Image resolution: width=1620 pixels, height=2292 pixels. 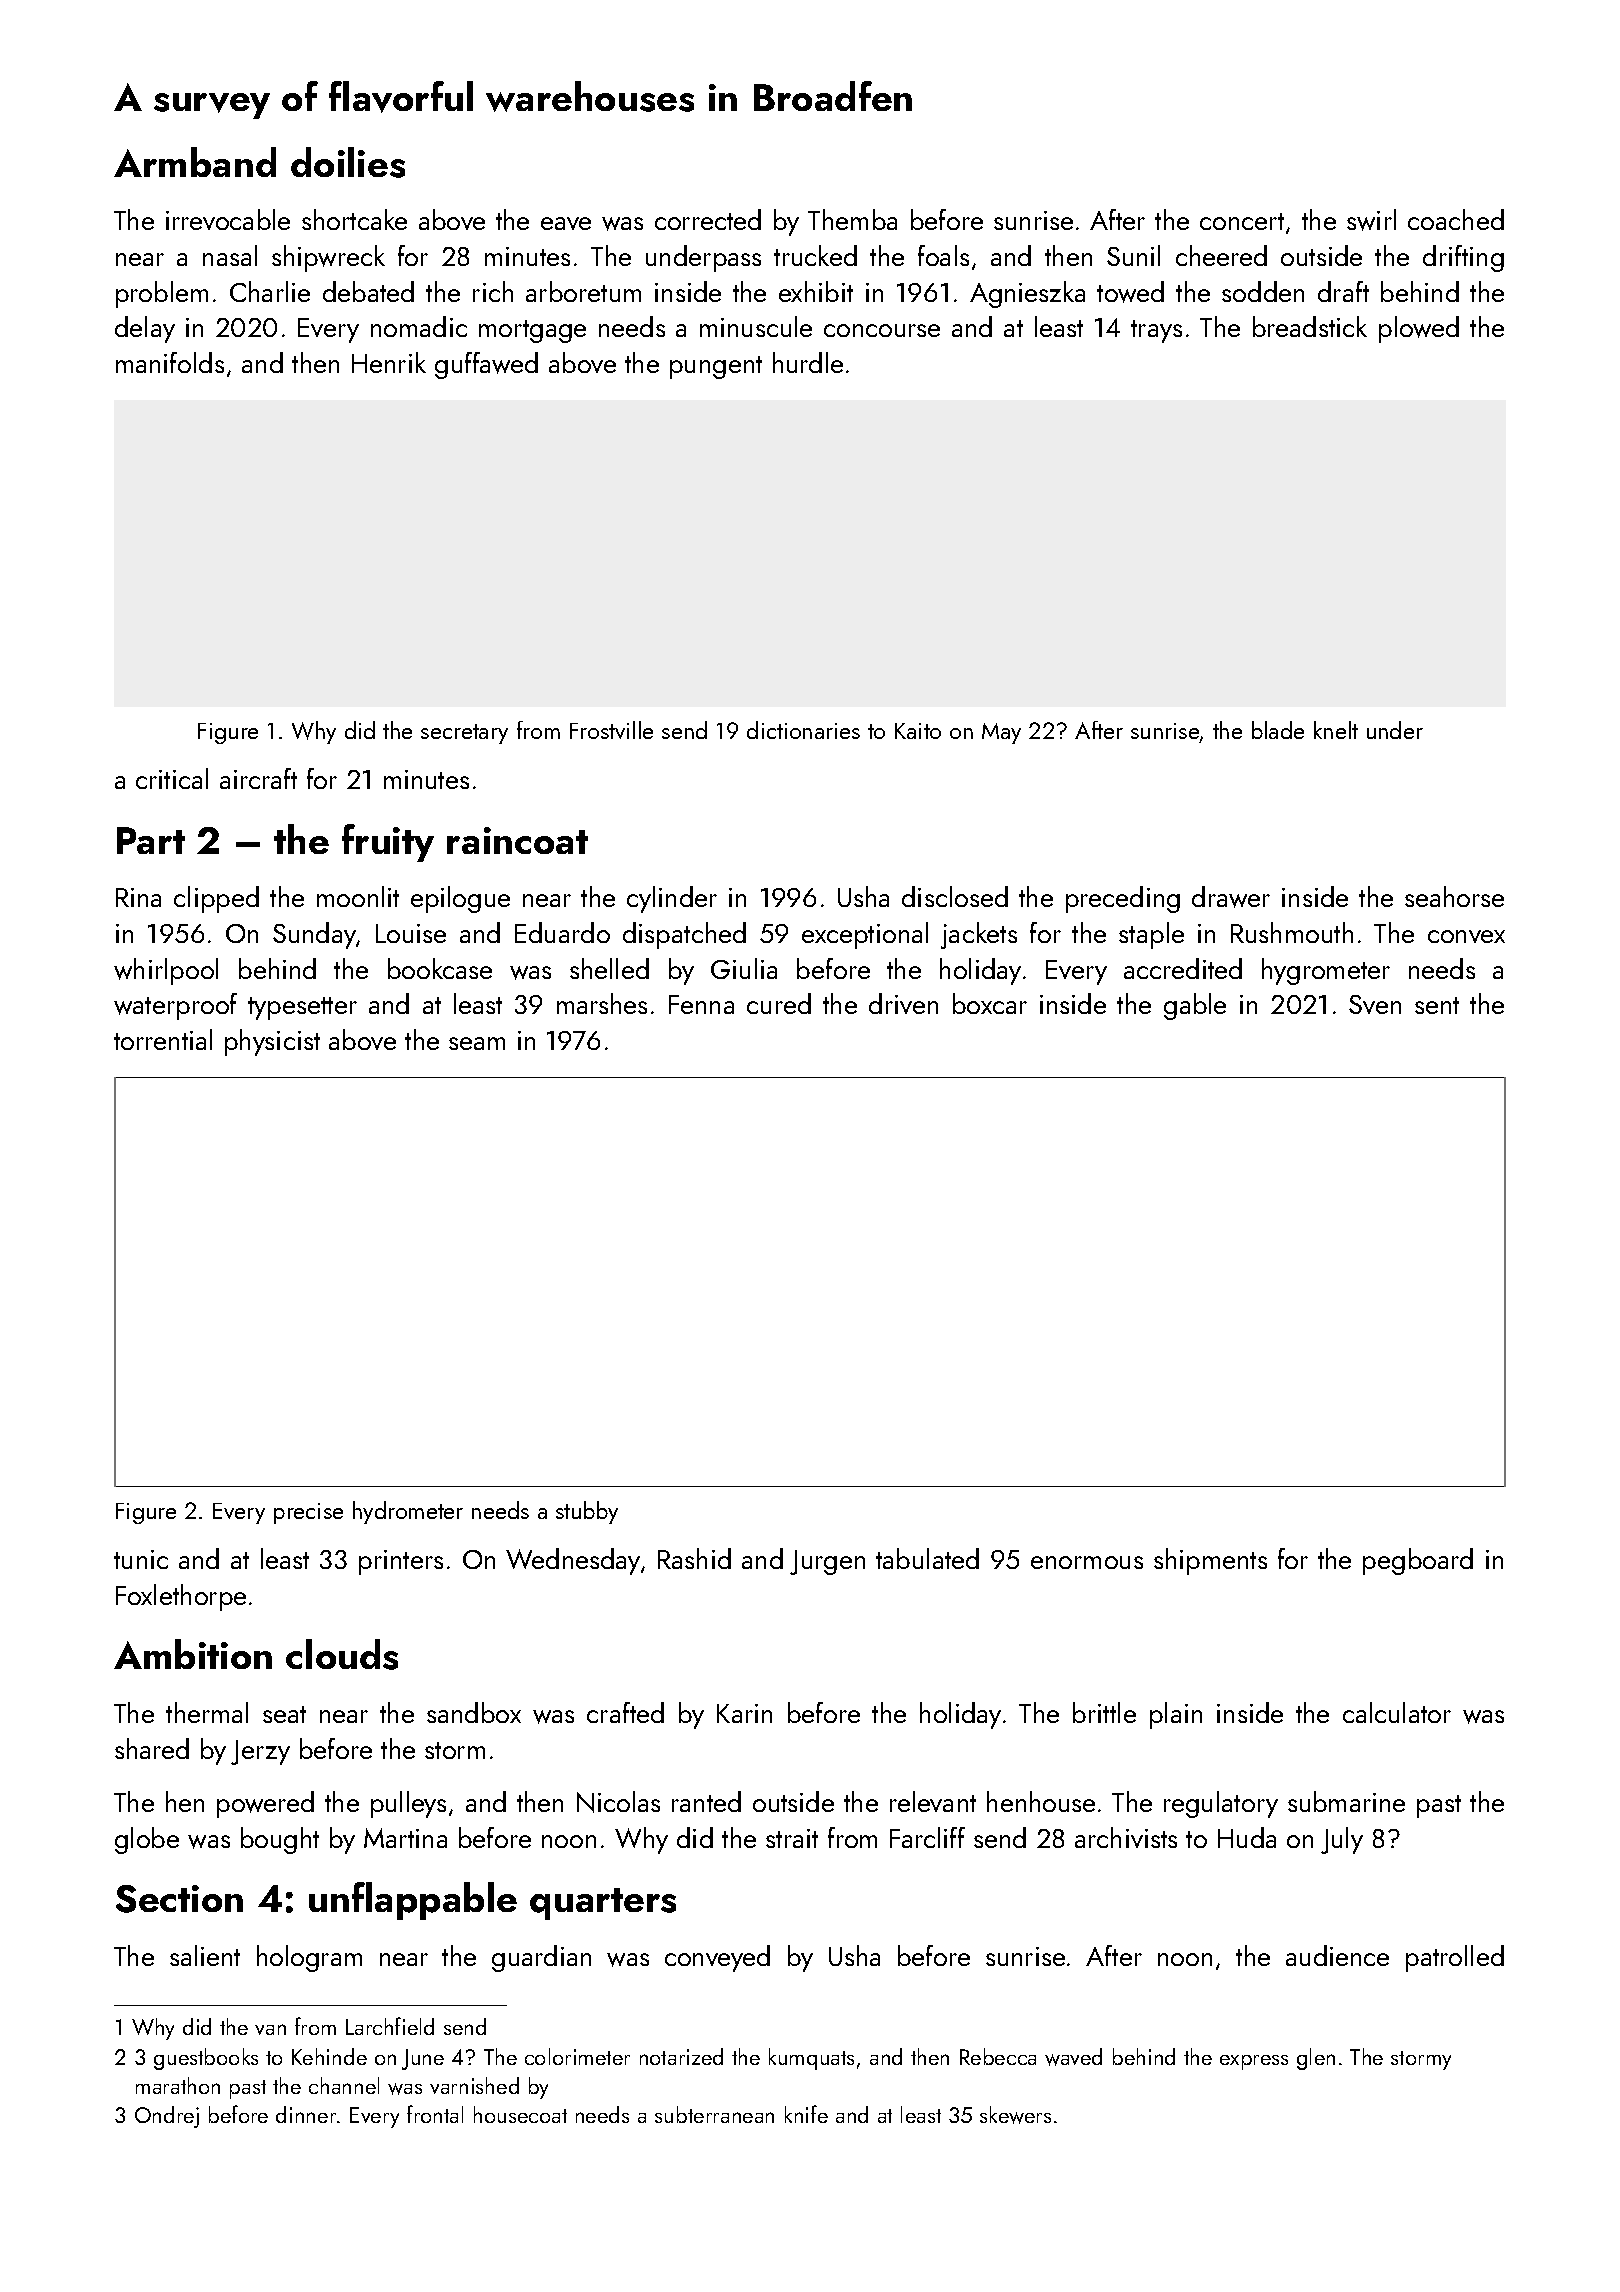 I want to click on submarine, so click(x=1346, y=1801).
